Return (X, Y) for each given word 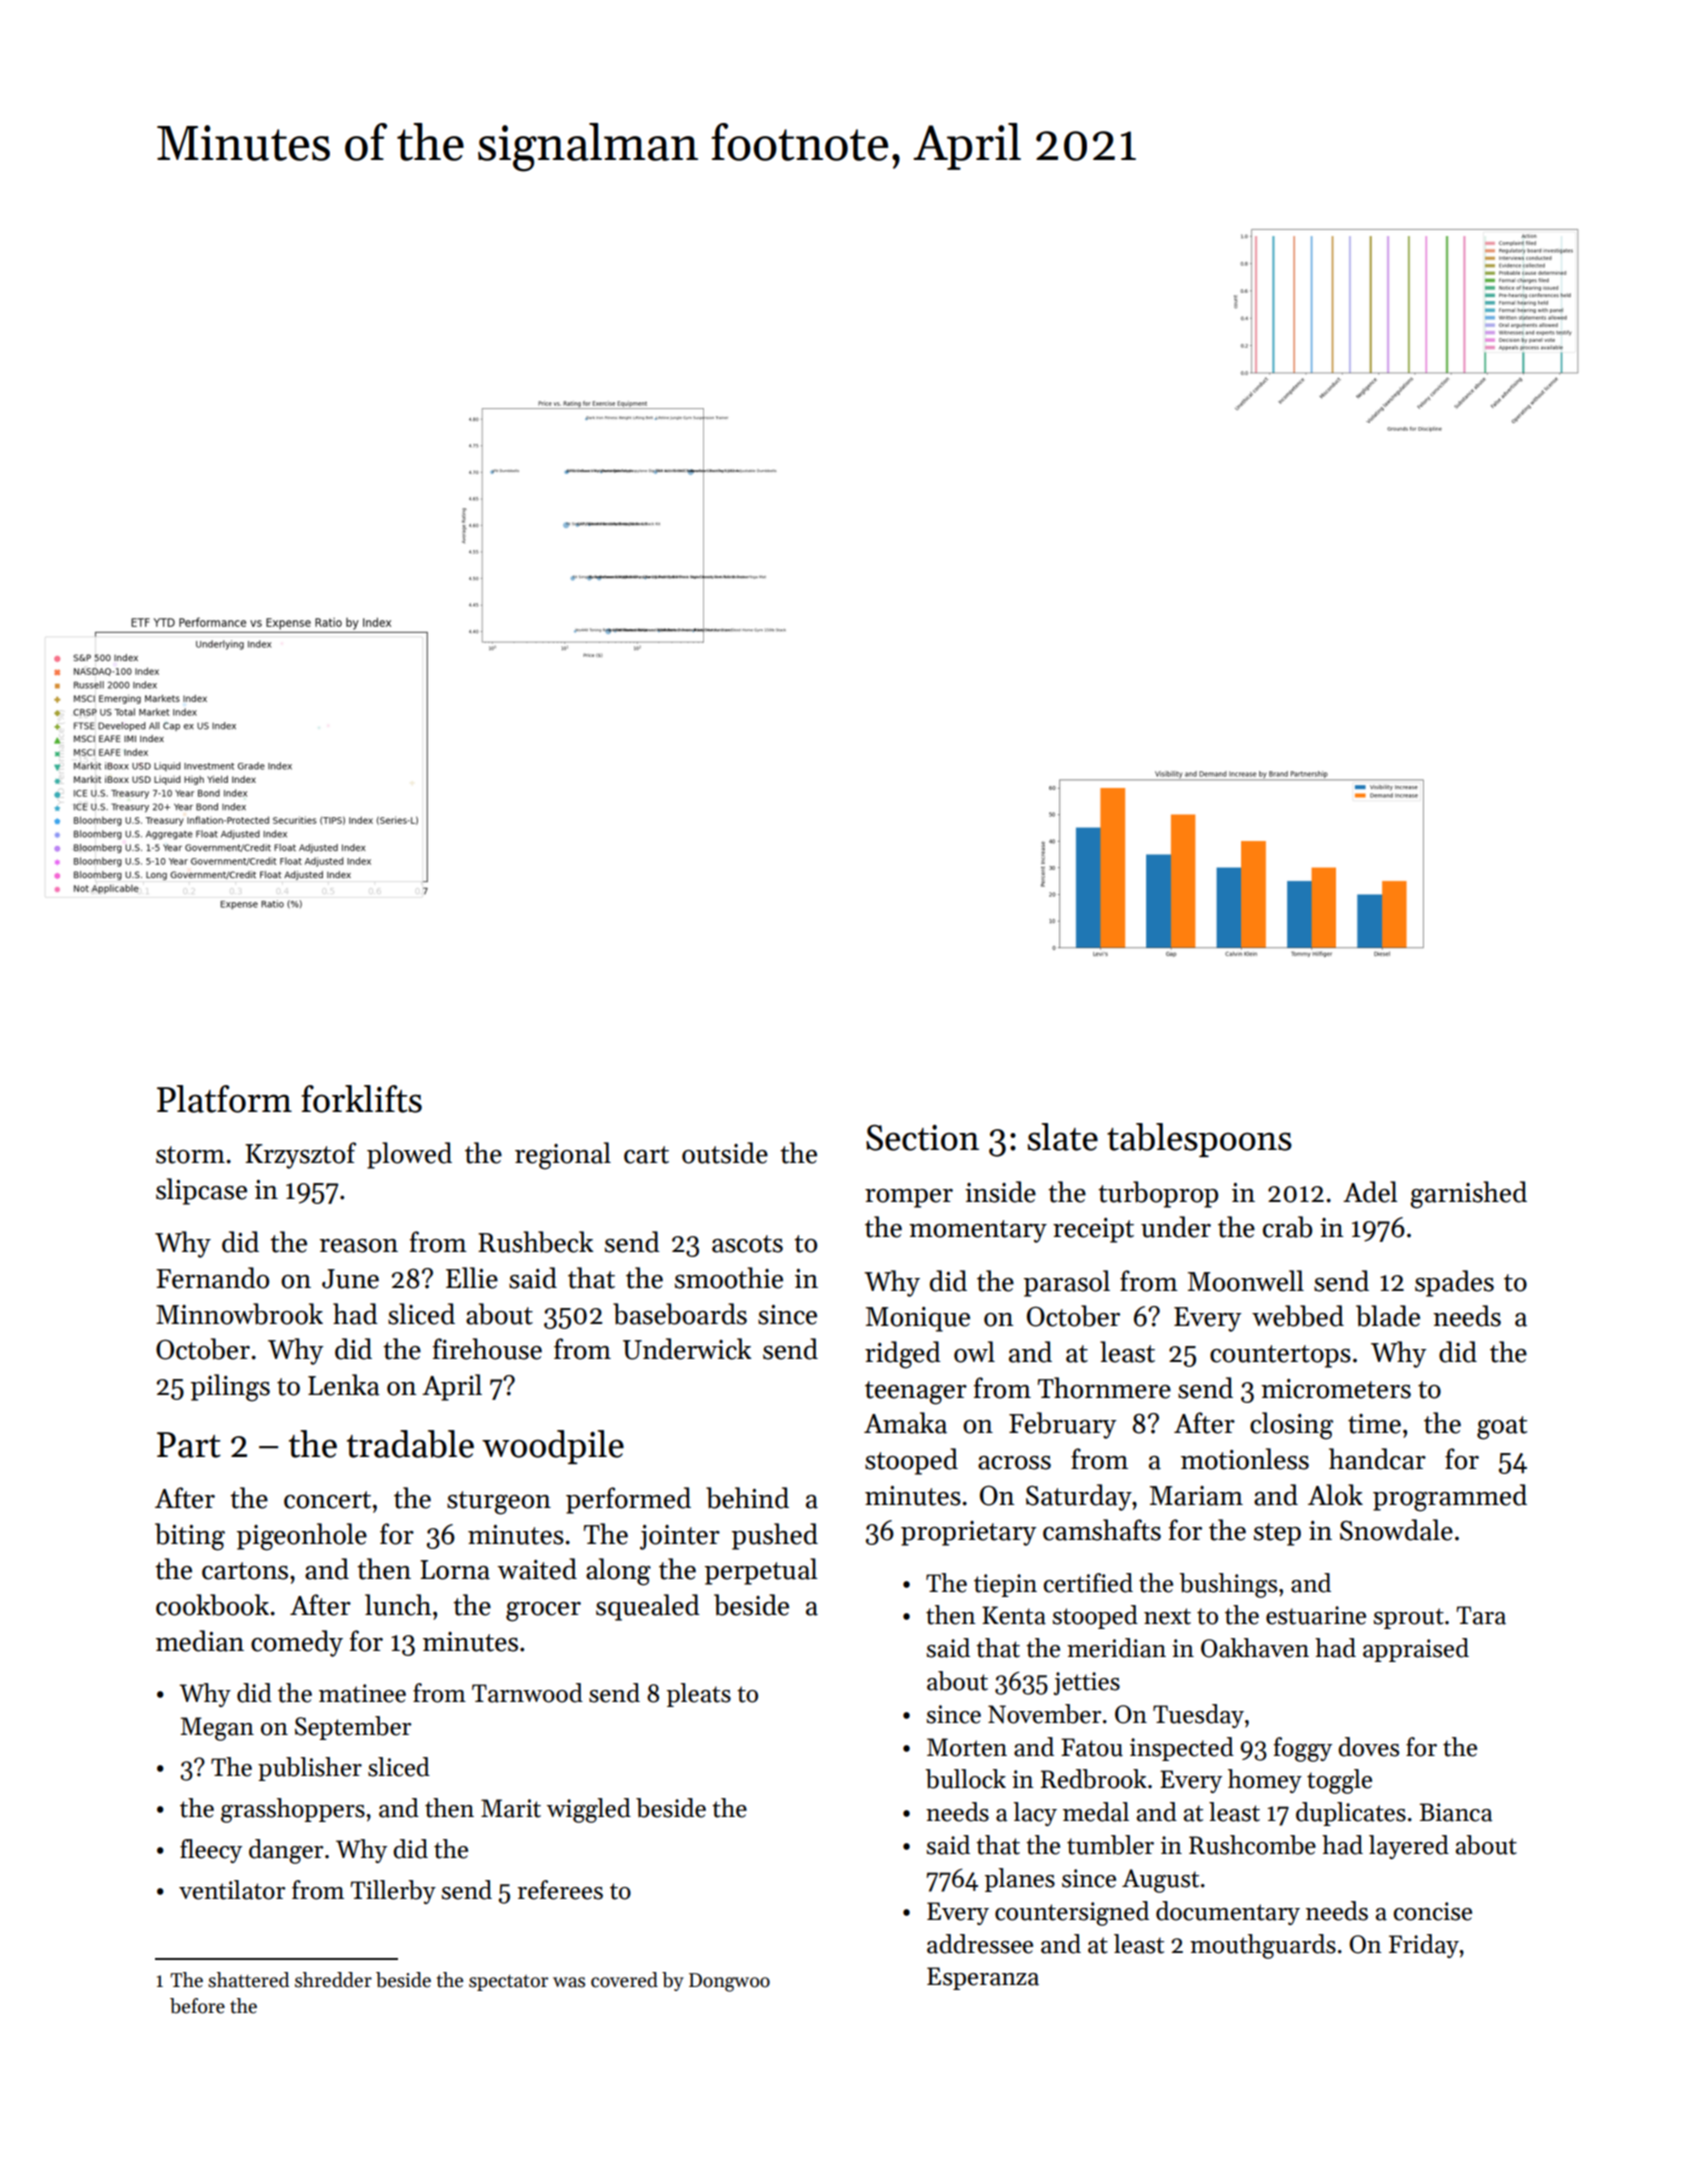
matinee (362, 1693)
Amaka (905, 1423)
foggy (1302, 1749)
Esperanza (983, 1978)
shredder (333, 1980)
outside (725, 1153)
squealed (648, 1607)
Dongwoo (729, 1982)
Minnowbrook (239, 1314)
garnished (1468, 1195)
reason (359, 1246)
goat (1502, 1428)
